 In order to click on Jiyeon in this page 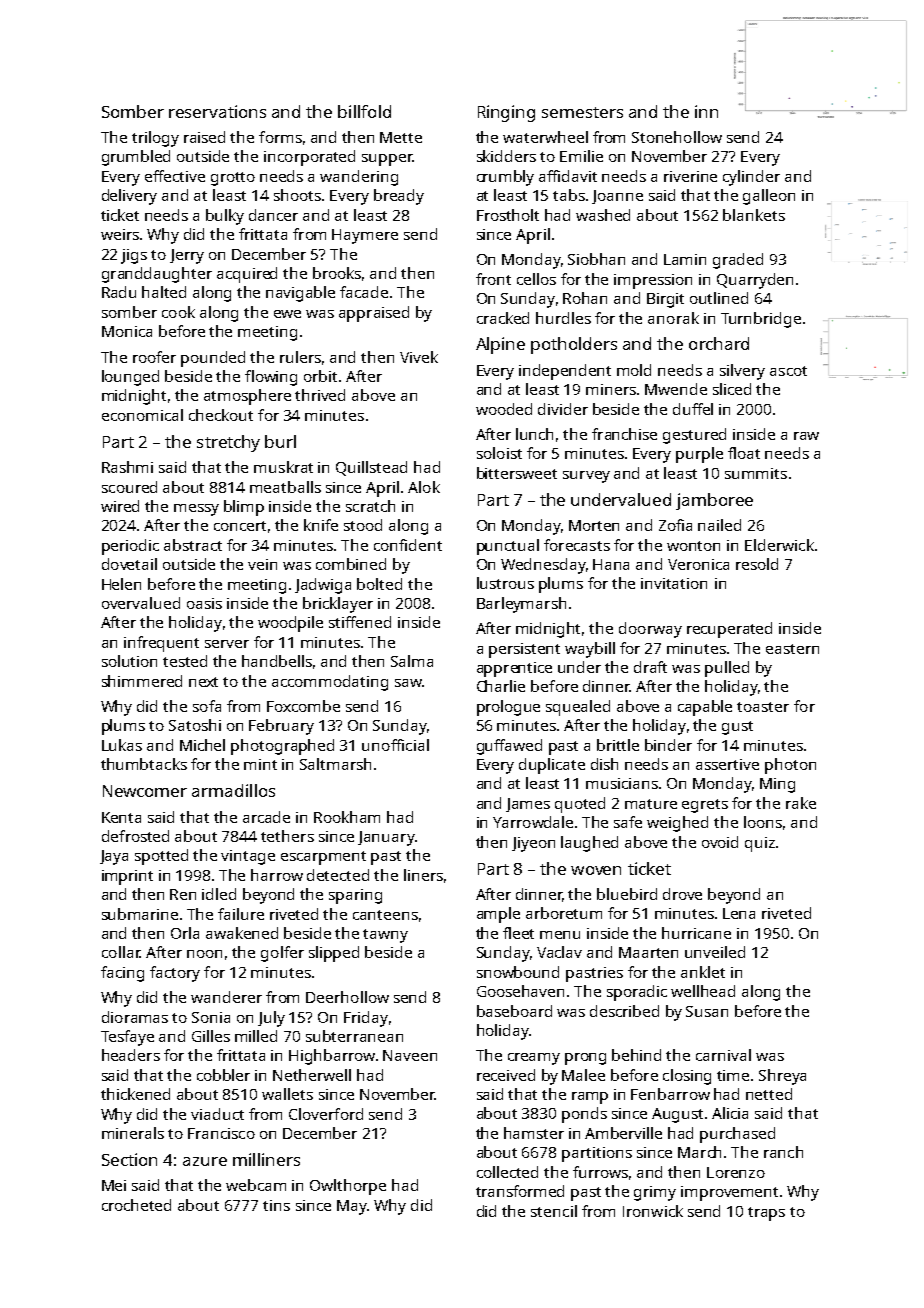, I will do `click(533, 844)`.
